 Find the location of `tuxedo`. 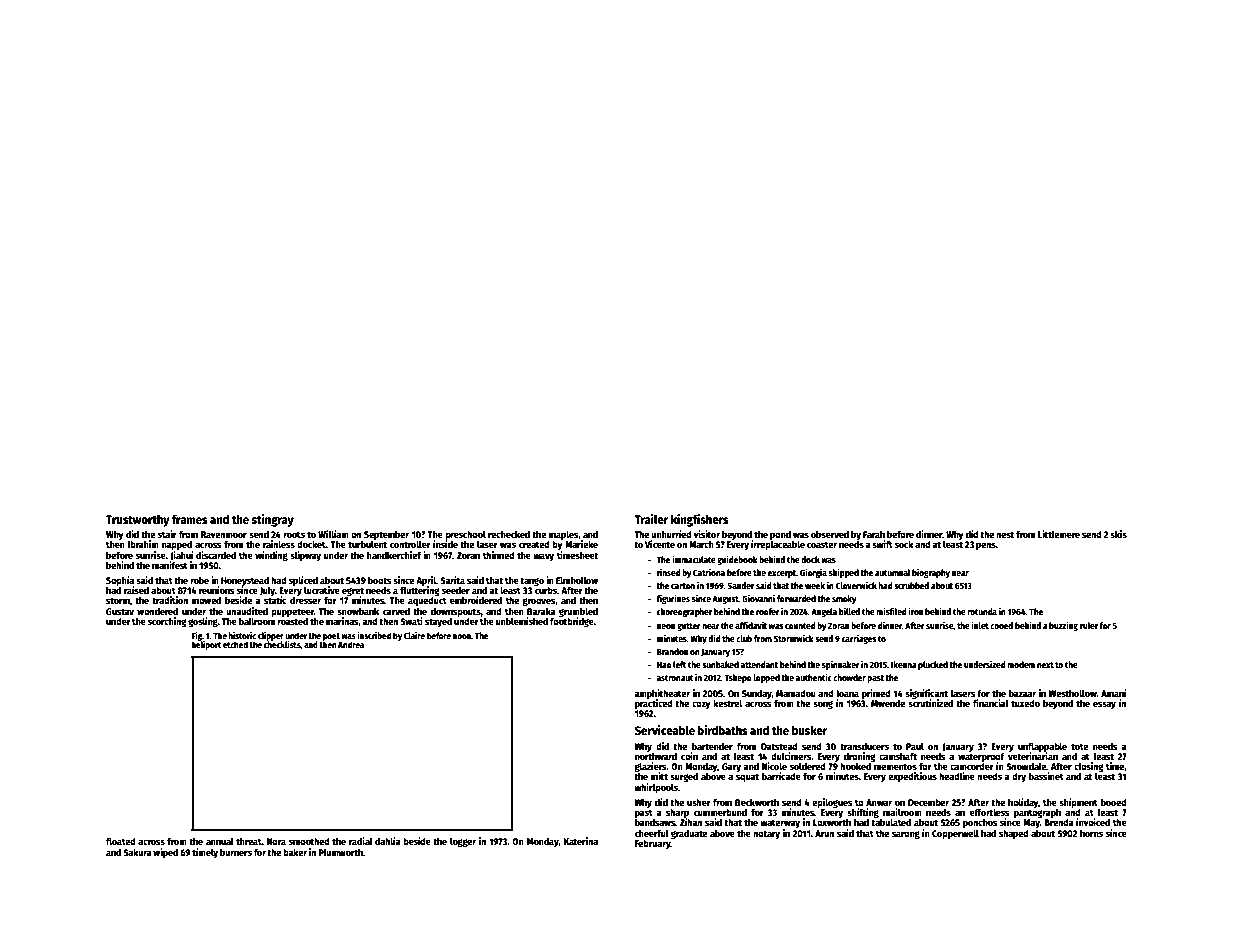

tuxedo is located at coordinates (1025, 703).
